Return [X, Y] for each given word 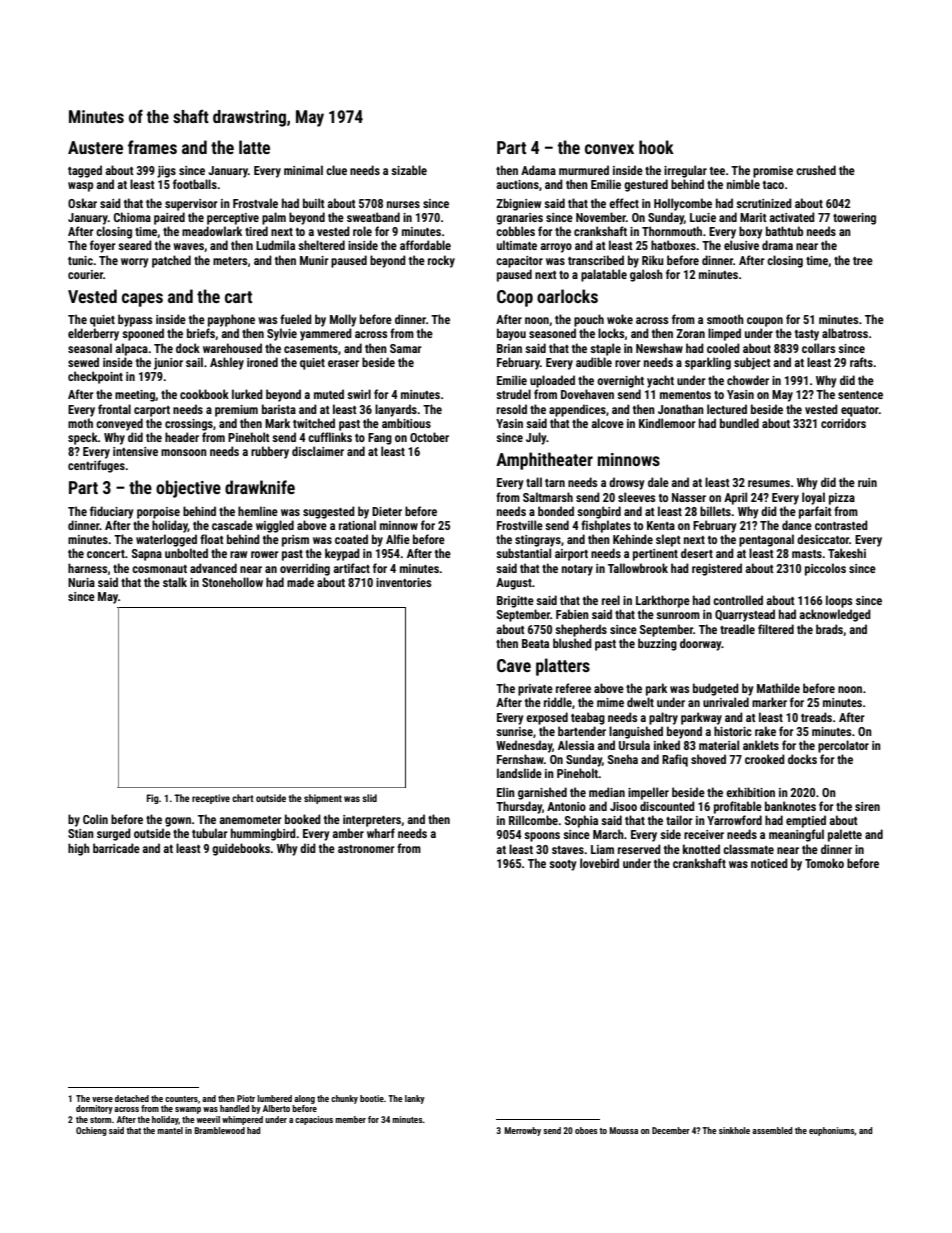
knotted [701, 849]
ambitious [406, 423]
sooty [563, 865]
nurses [403, 204]
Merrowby [523, 1131]
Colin [95, 819]
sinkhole [734, 1130]
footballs [195, 184]
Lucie [703, 217]
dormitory [94, 1109]
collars [818, 348]
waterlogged [166, 540]
